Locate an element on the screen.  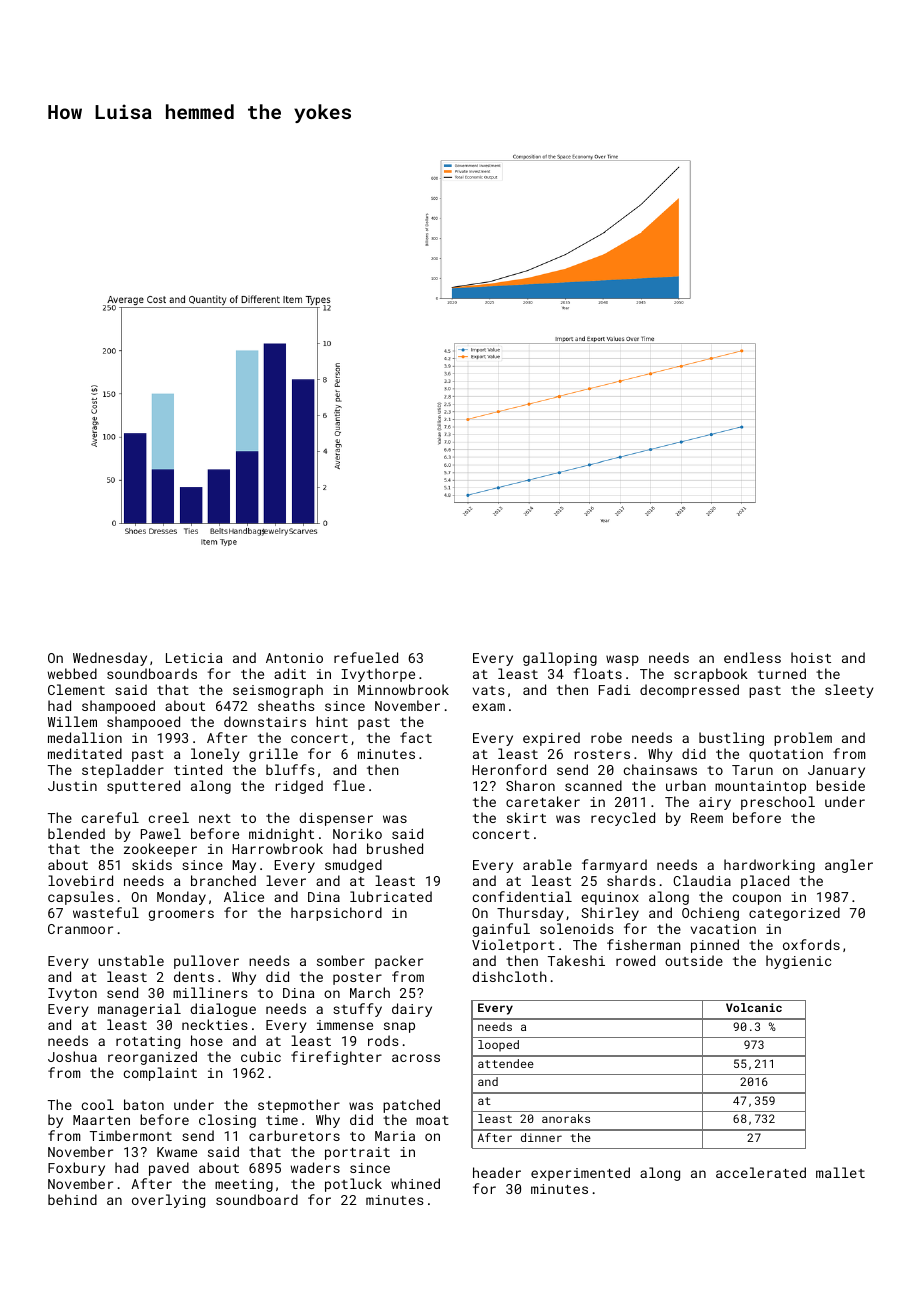
confidential is located at coordinates (522, 896).
